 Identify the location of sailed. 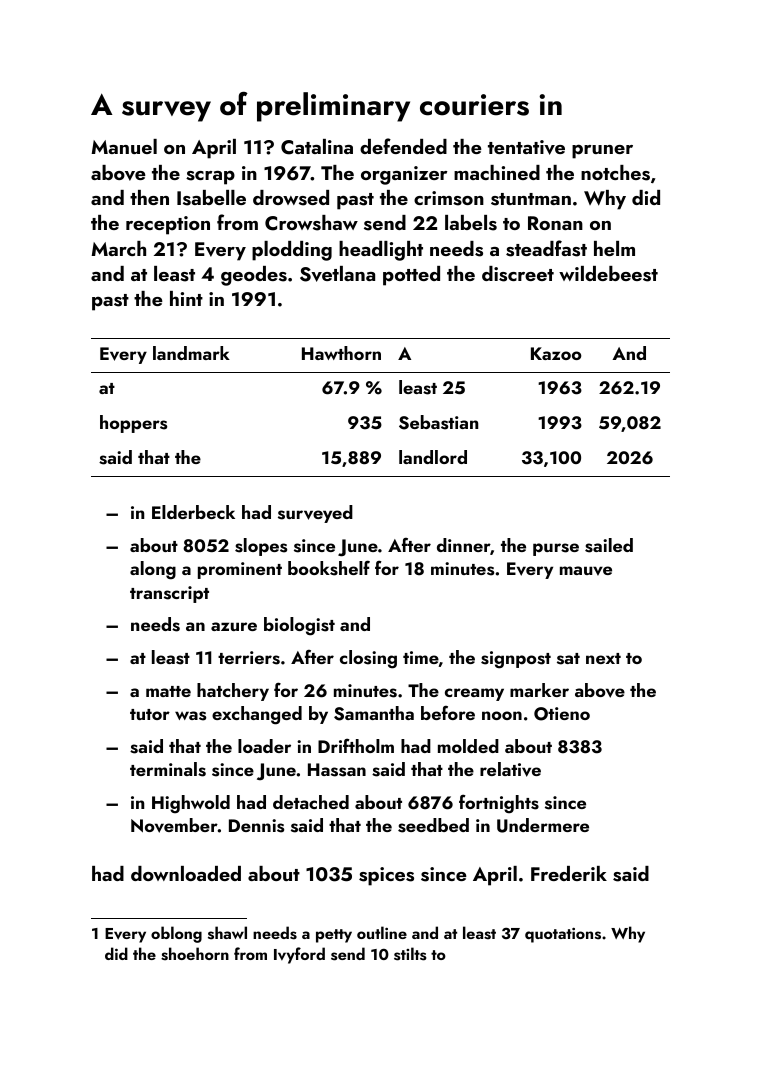
(609, 545).
